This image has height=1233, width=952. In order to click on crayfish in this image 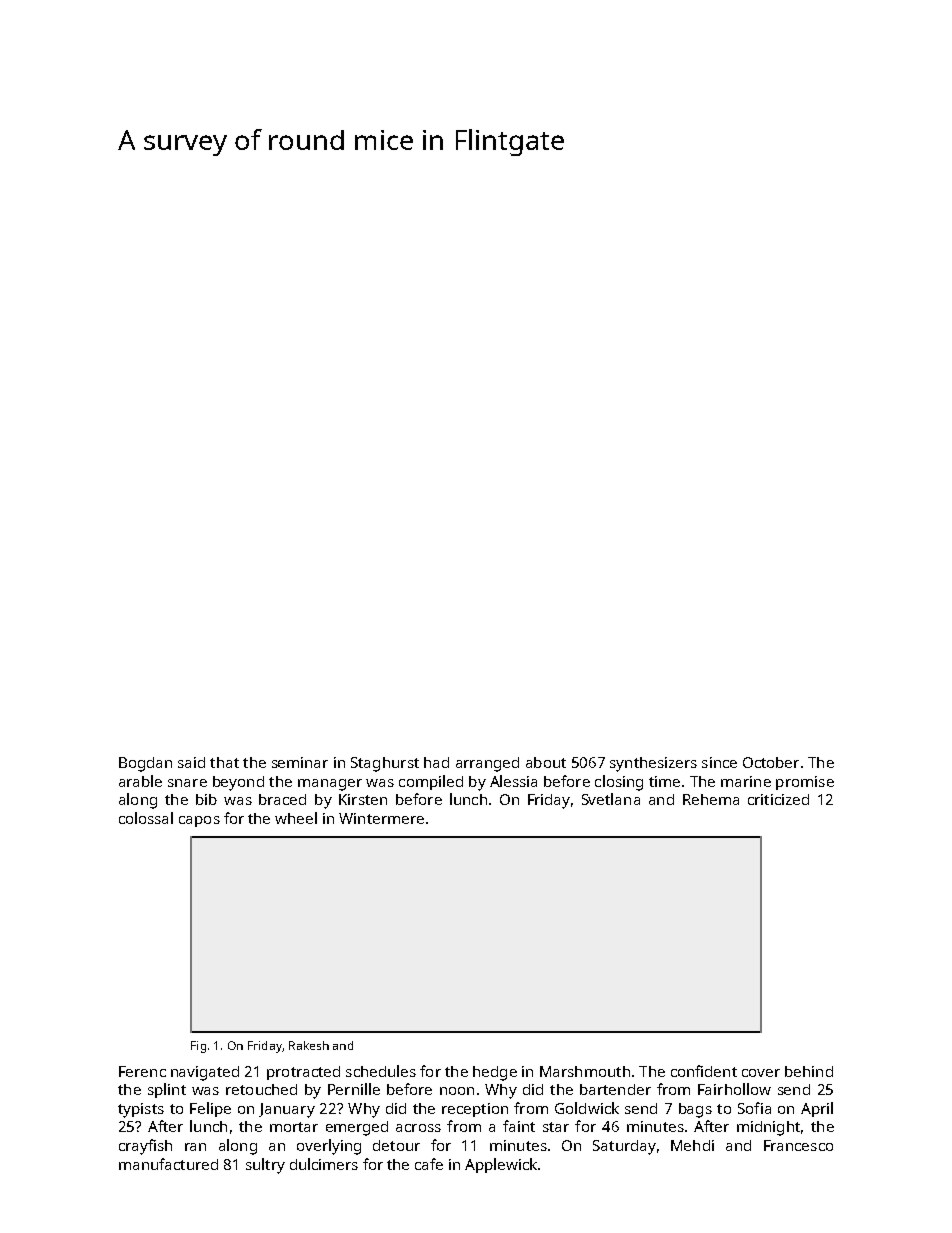, I will do `click(145, 1147)`.
